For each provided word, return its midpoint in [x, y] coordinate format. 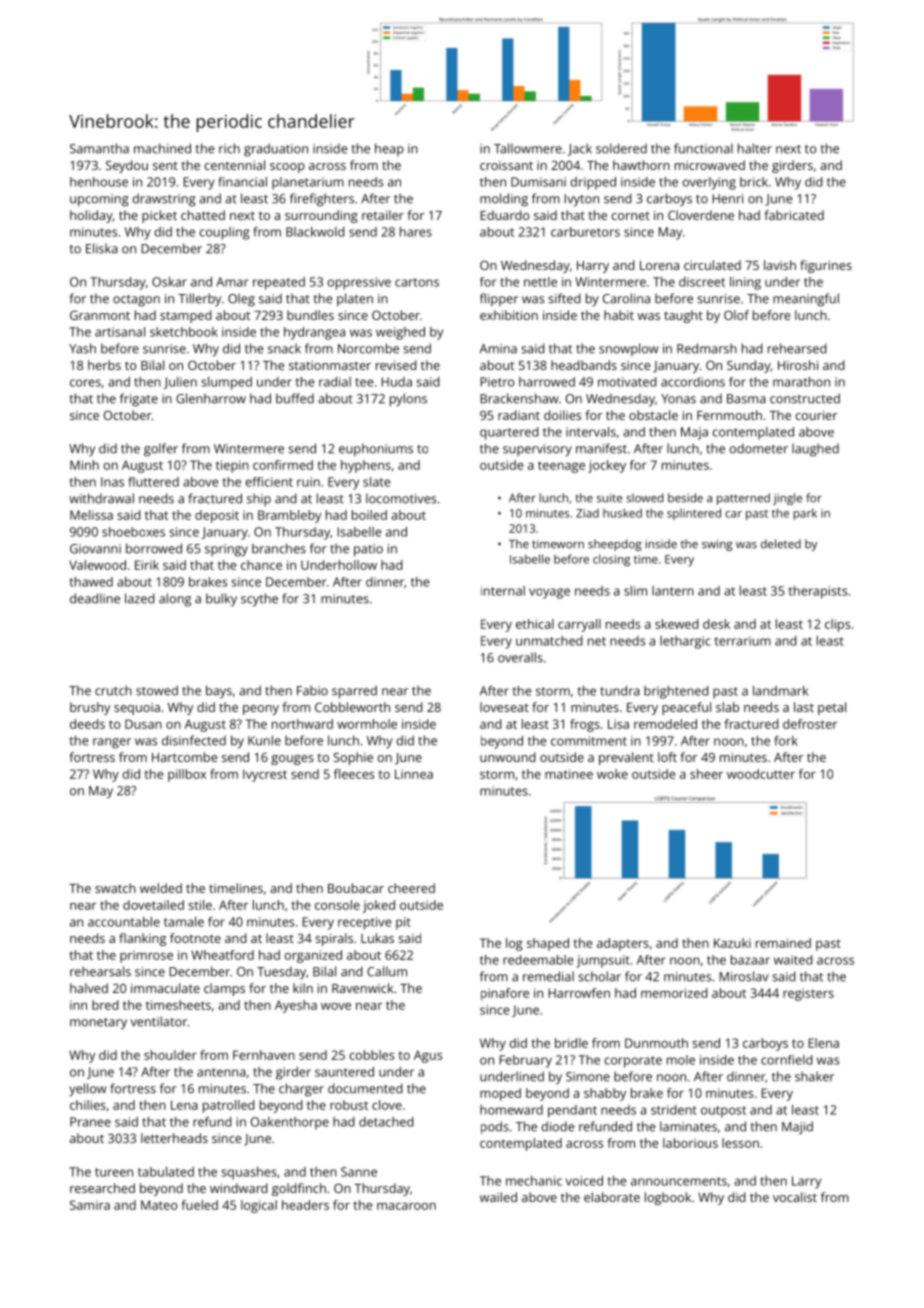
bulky [221, 600]
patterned [743, 499]
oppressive [359, 283]
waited [793, 960]
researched [102, 1188]
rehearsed [797, 348]
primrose [146, 956]
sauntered [344, 1072]
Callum [387, 971]
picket [159, 216]
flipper [499, 299]
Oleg [241, 300]
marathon [801, 382]
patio [368, 550]
